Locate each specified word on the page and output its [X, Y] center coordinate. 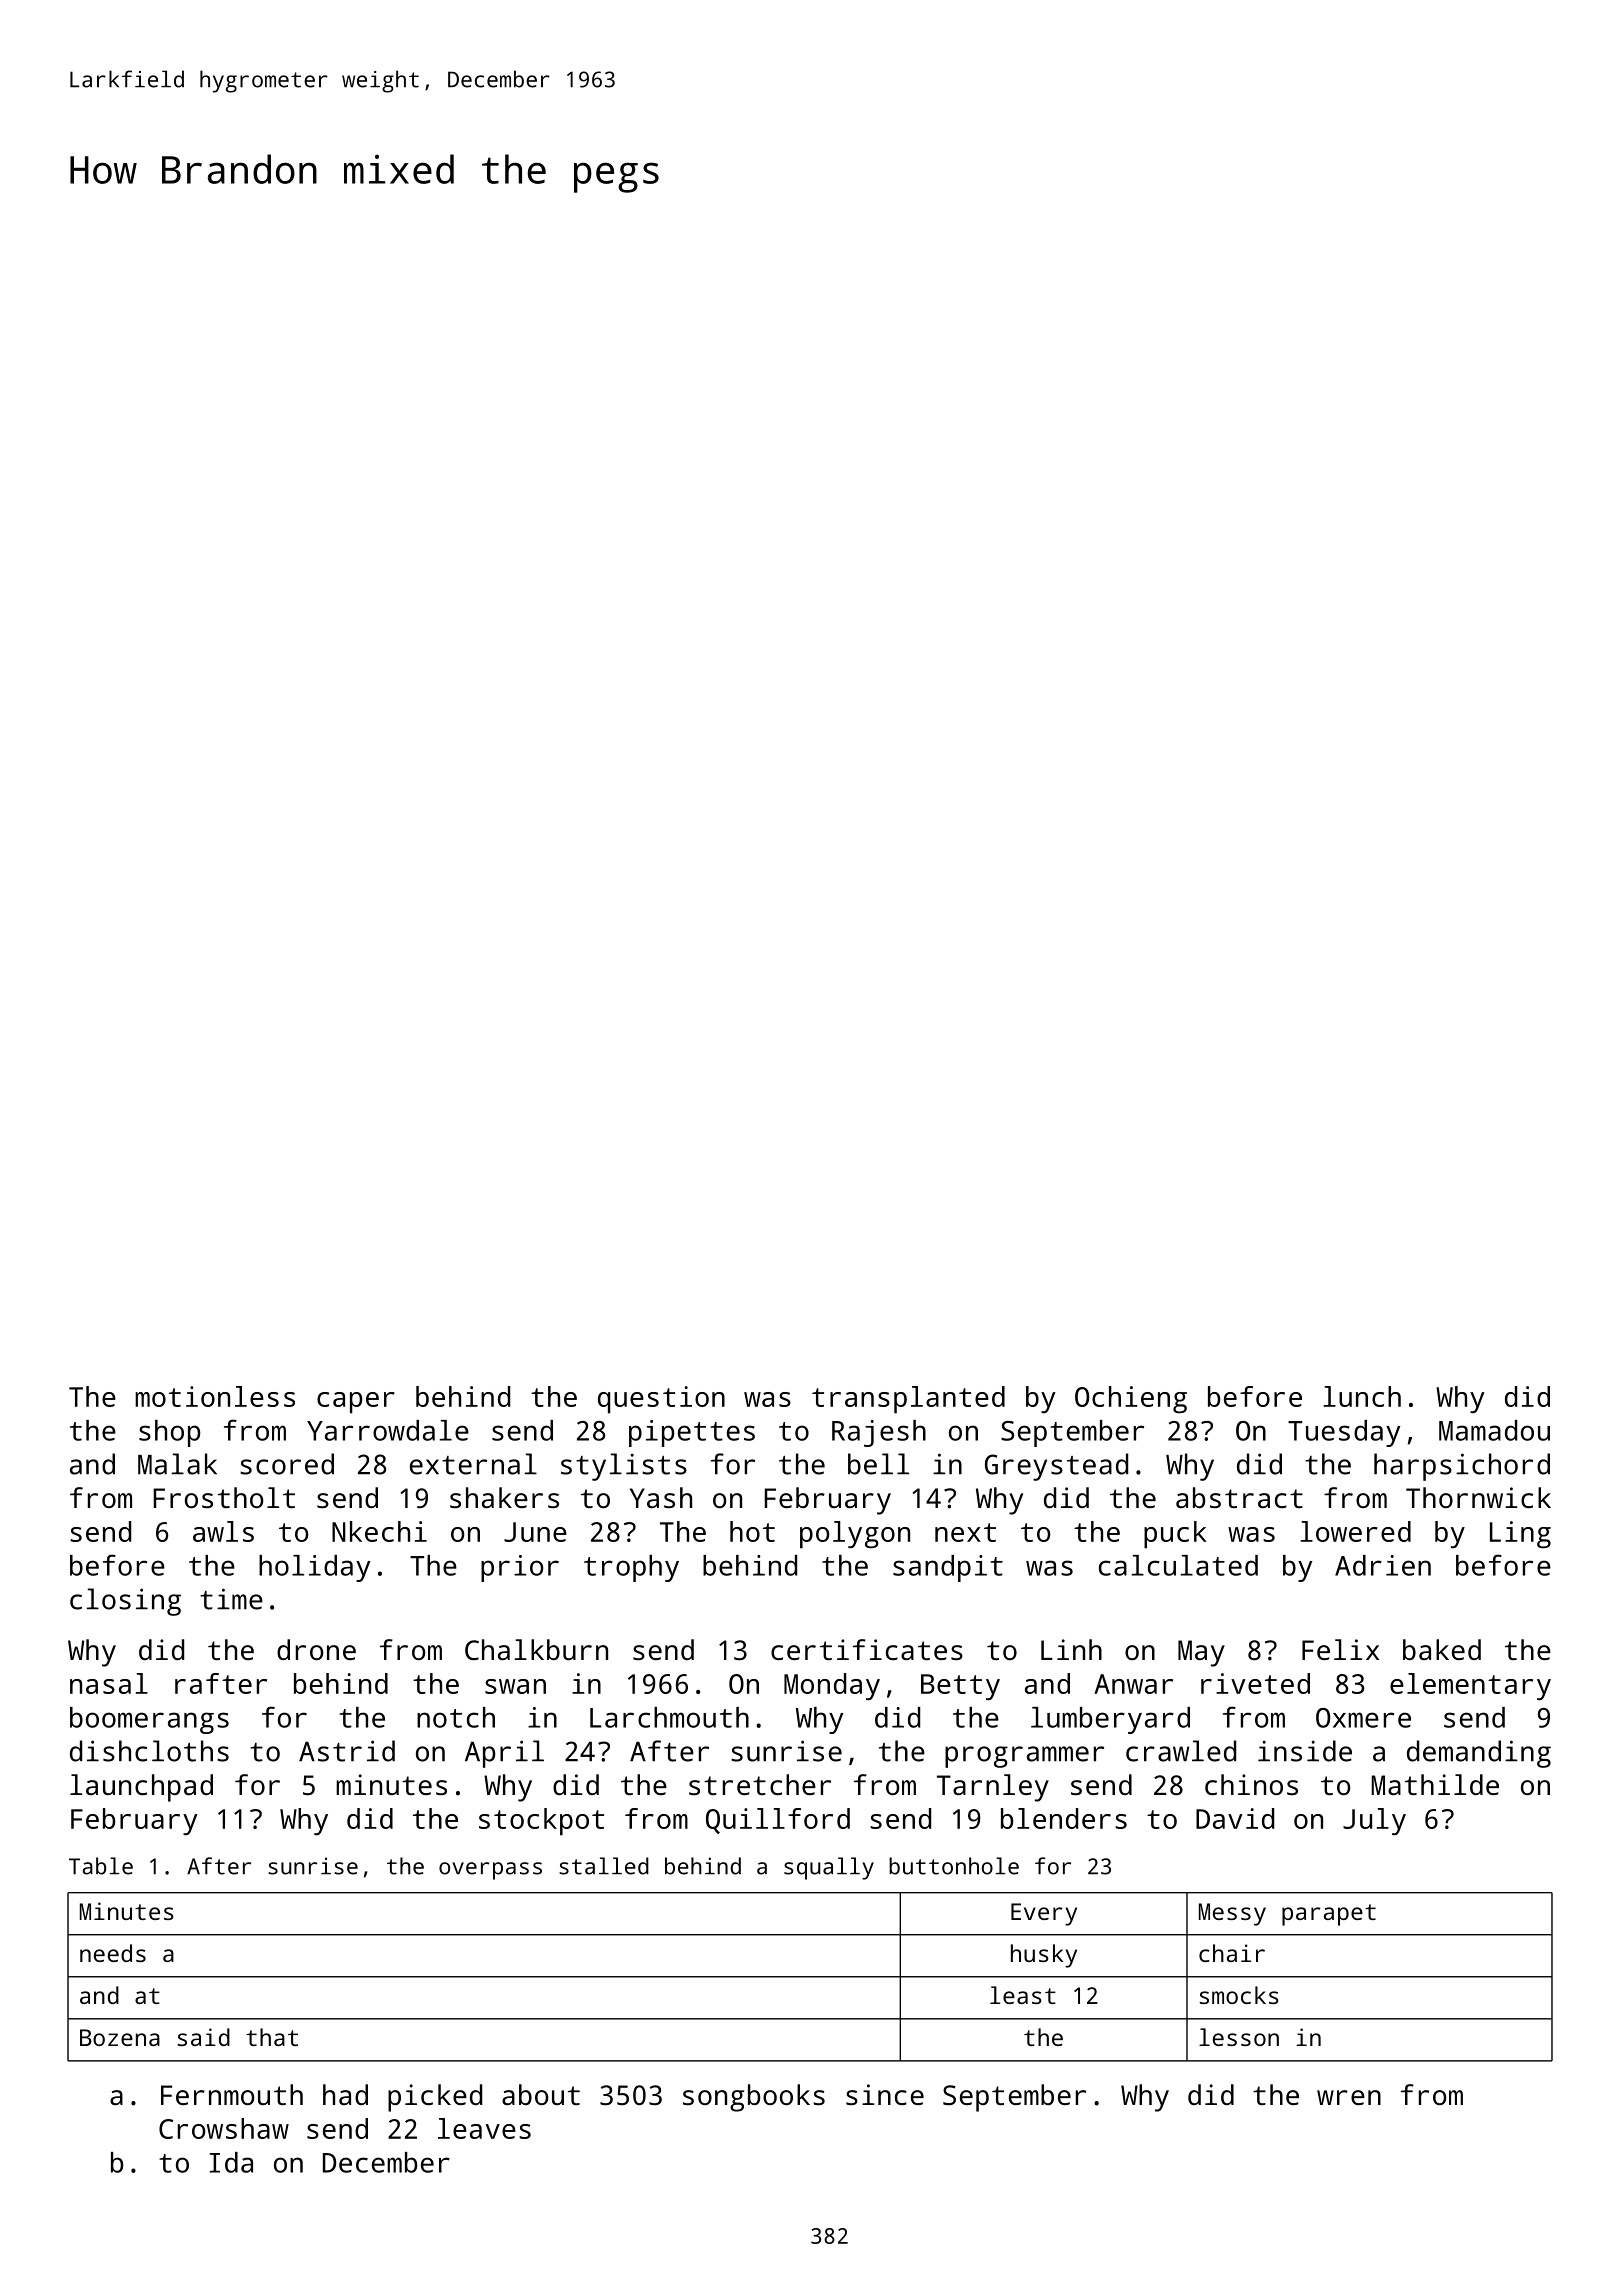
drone [316, 1649]
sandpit [948, 1568]
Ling [1520, 1535]
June [535, 1532]
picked [435, 2098]
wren [1349, 2097]
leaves [484, 2128]
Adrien [1383, 1565]
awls [223, 1531]
